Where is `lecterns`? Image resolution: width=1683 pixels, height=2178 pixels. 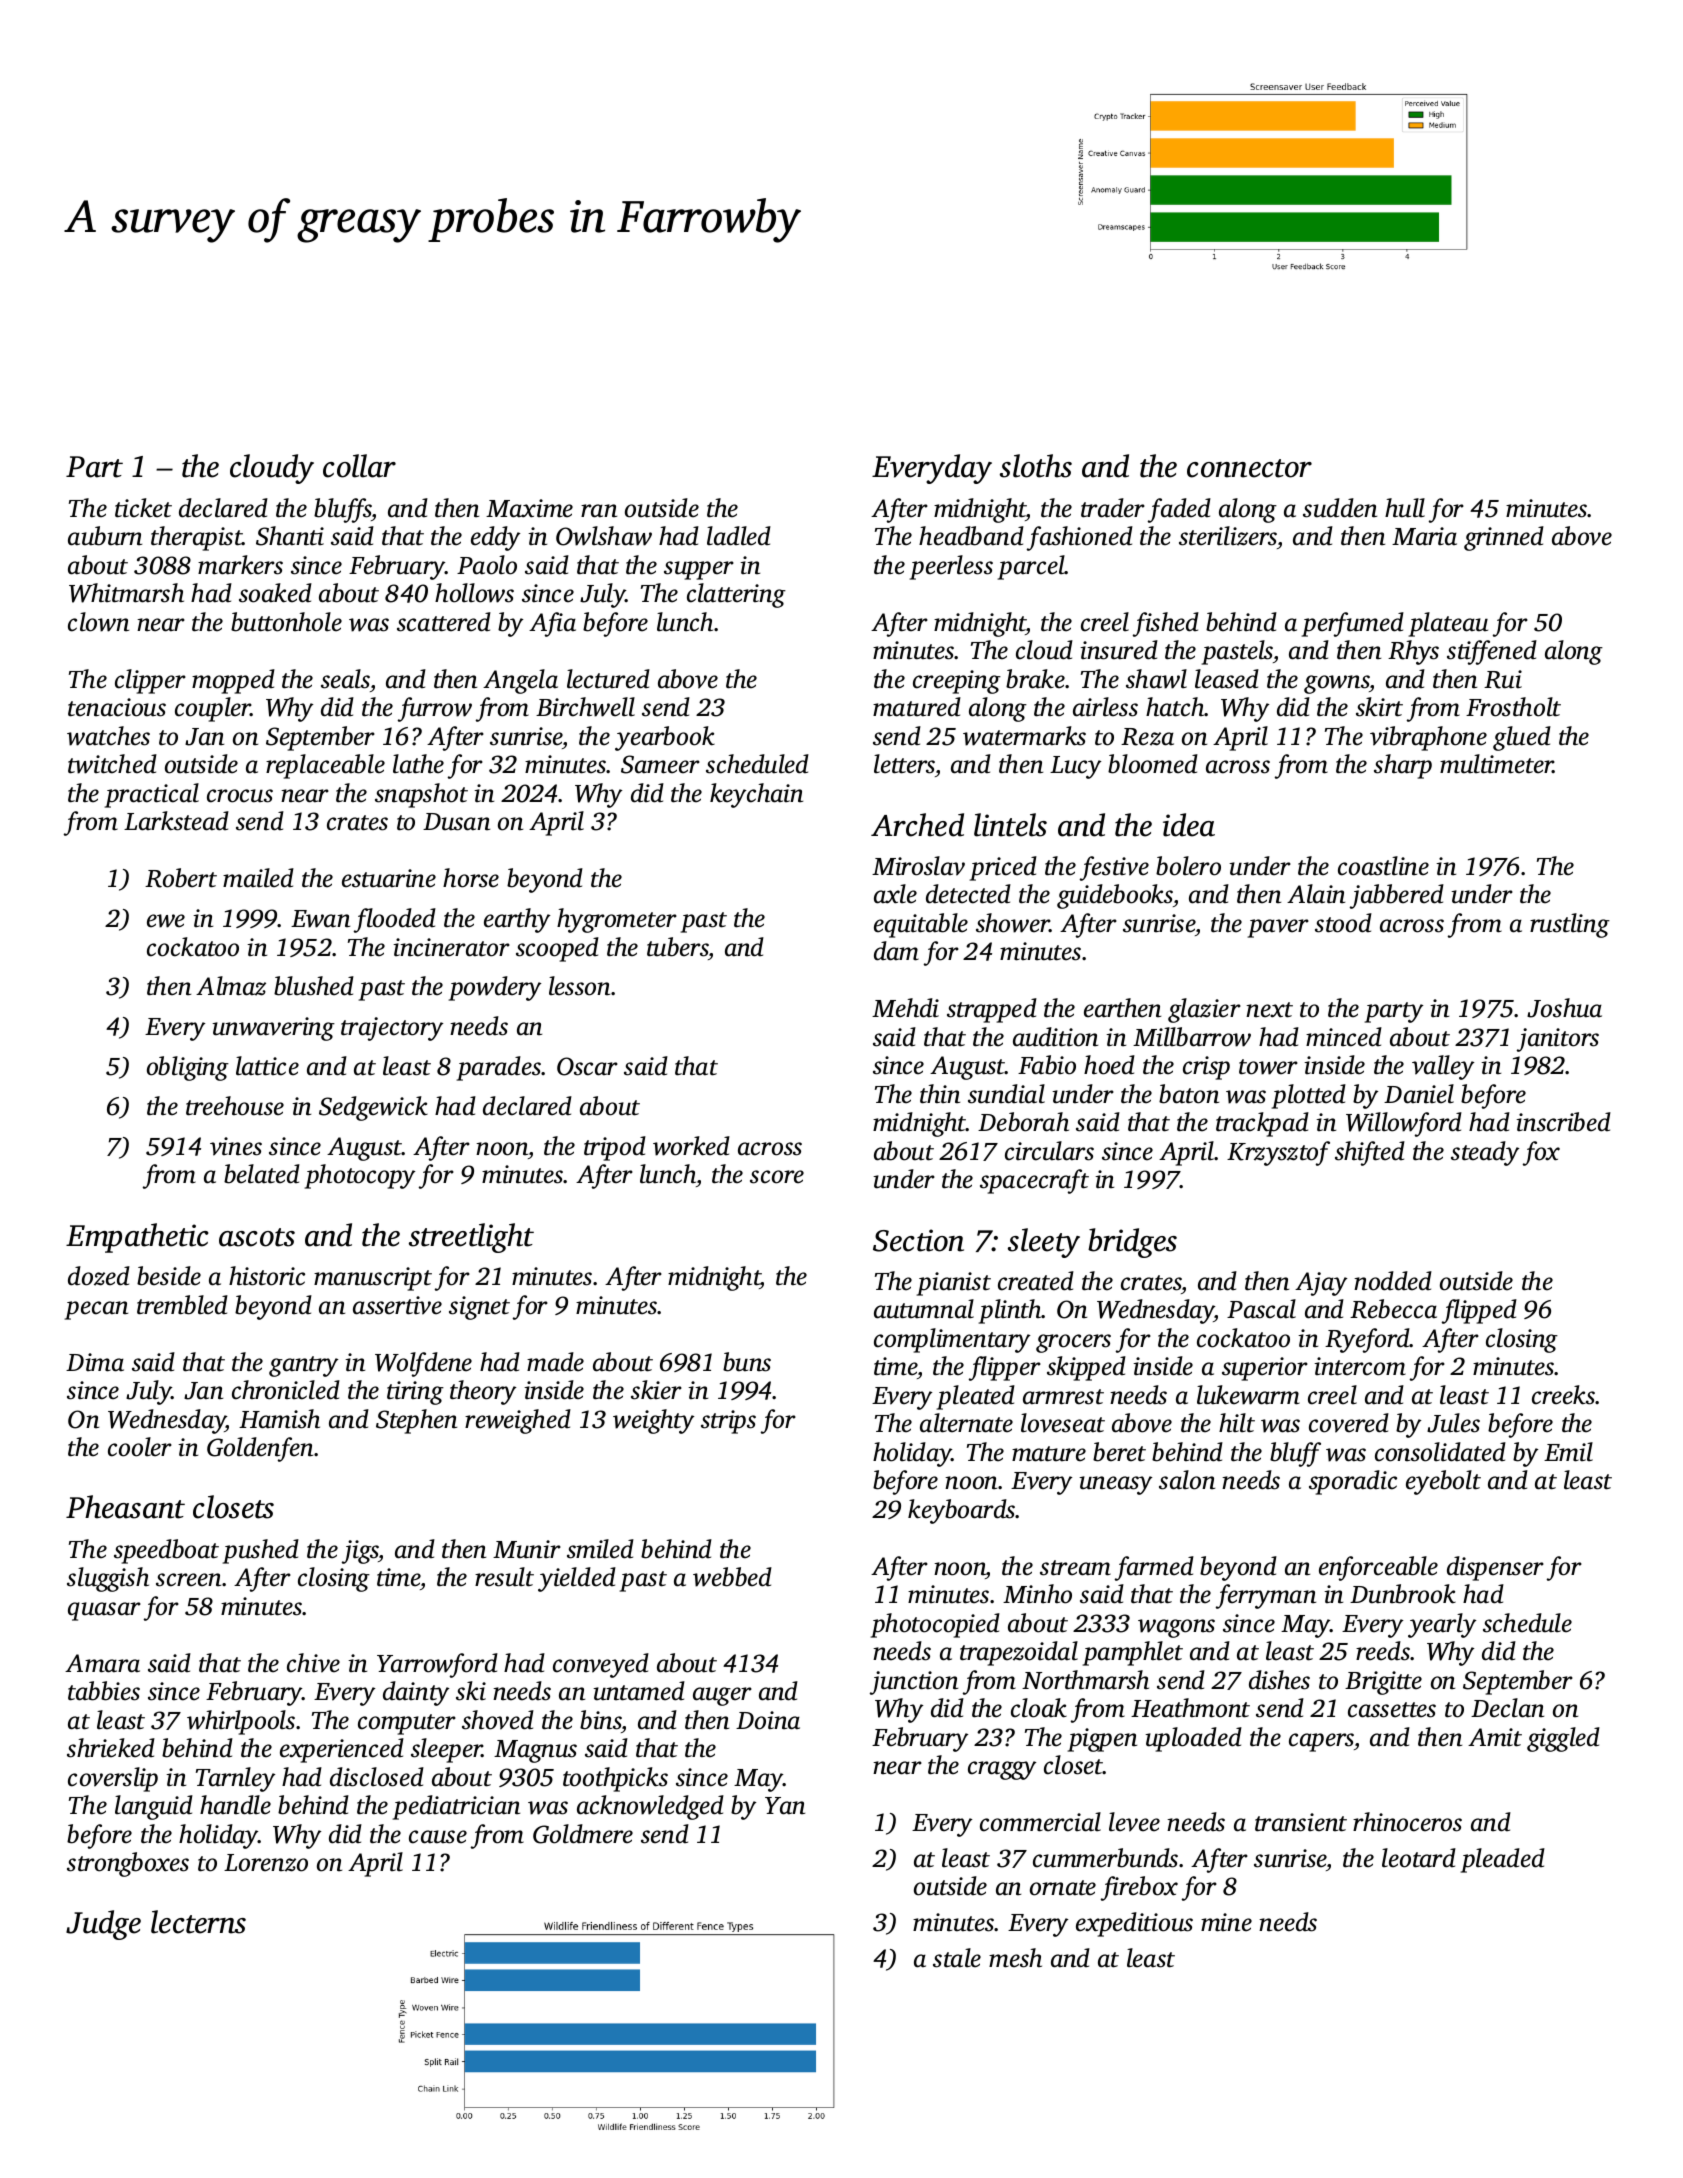 lecterns is located at coordinates (198, 1922).
